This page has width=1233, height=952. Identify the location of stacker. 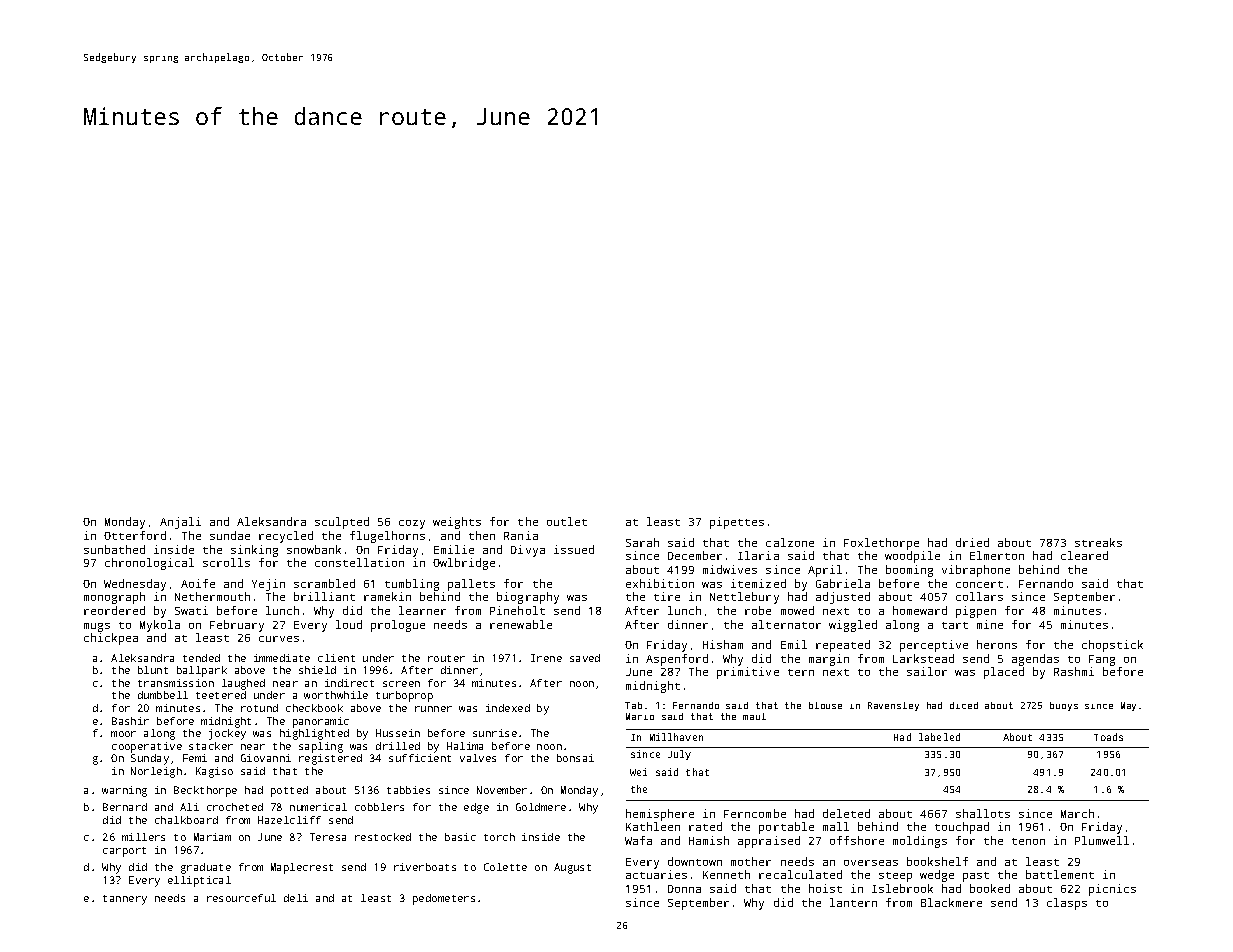
(211, 746).
